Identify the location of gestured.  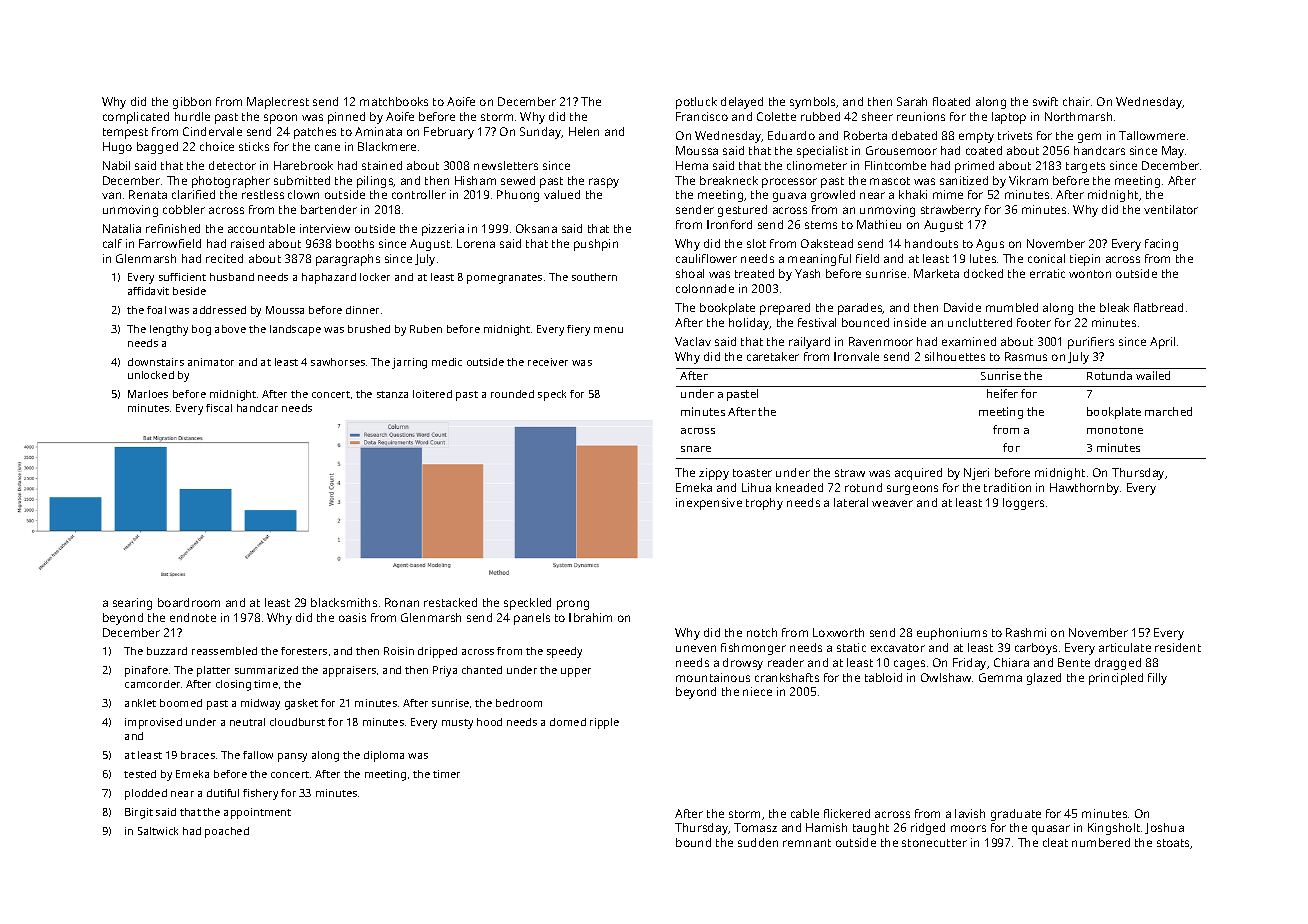
(742, 211).
